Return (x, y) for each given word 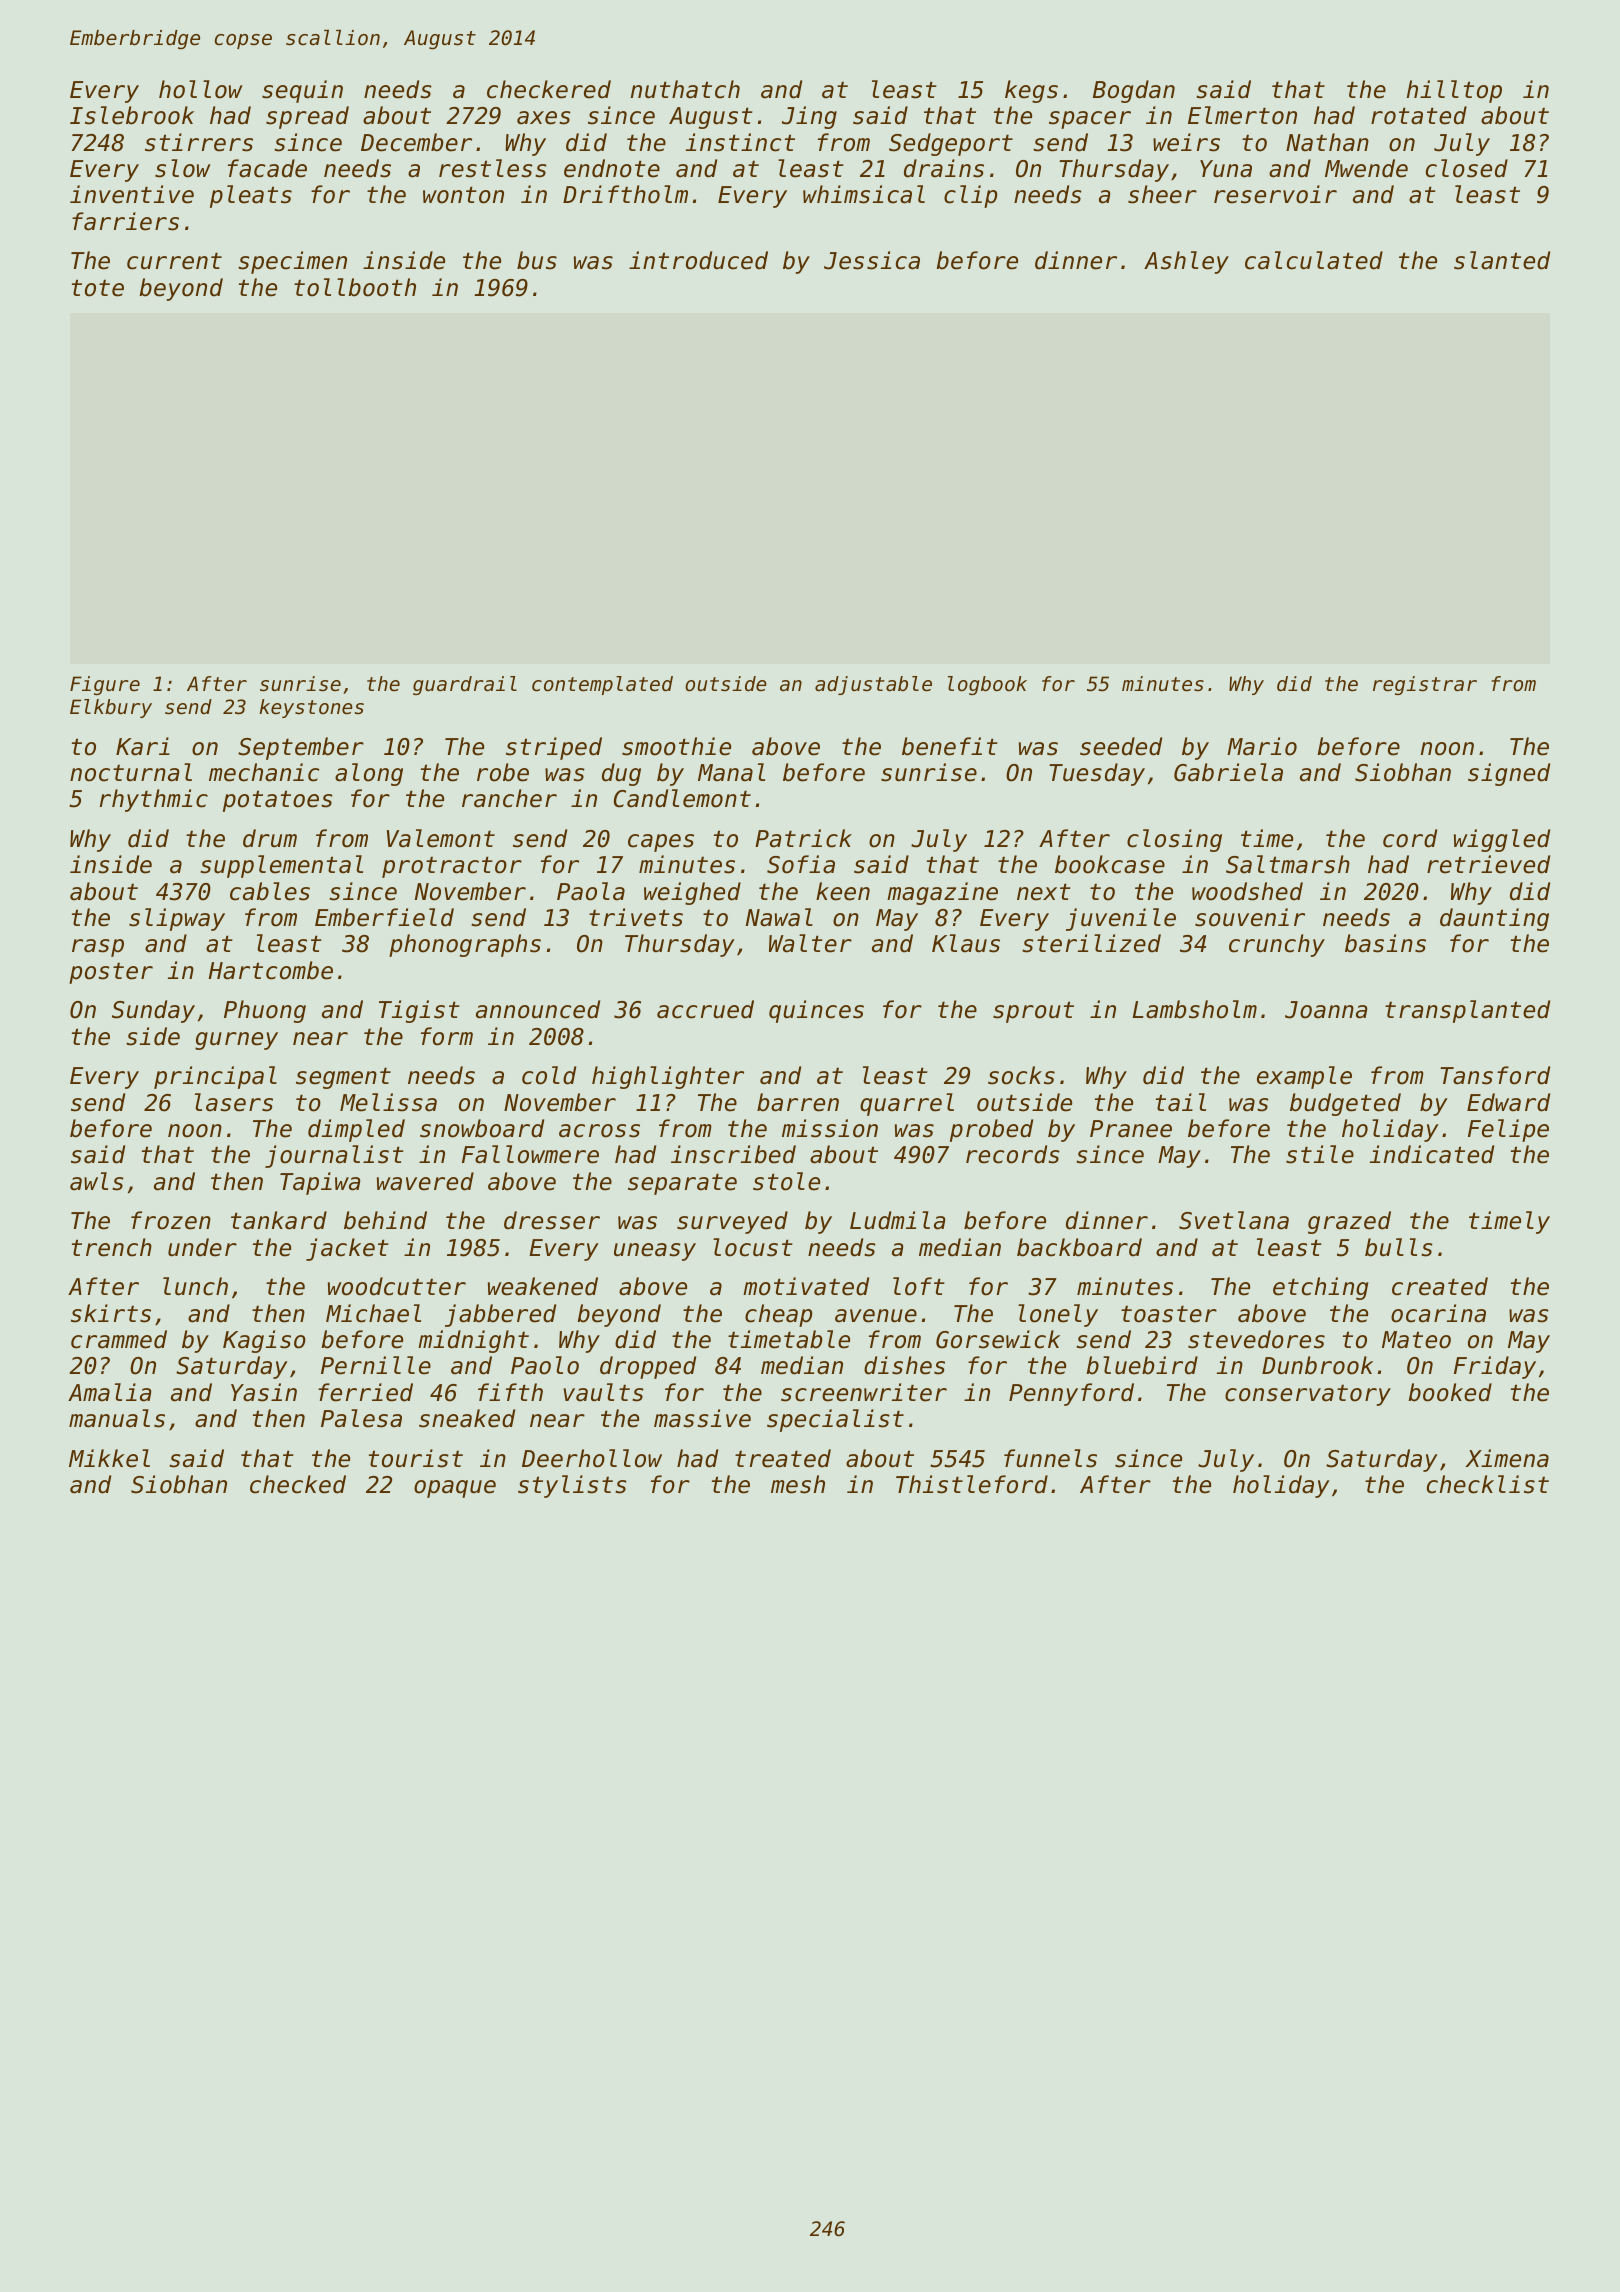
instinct (740, 142)
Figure (105, 685)
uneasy (655, 1252)
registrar (1425, 685)
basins (1385, 943)
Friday (1495, 1367)
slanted (1502, 260)
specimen (292, 262)
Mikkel (109, 1458)
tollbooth (355, 287)
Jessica (872, 260)
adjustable (873, 685)
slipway (177, 919)
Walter (810, 943)
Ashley (1186, 262)
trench (112, 1247)
